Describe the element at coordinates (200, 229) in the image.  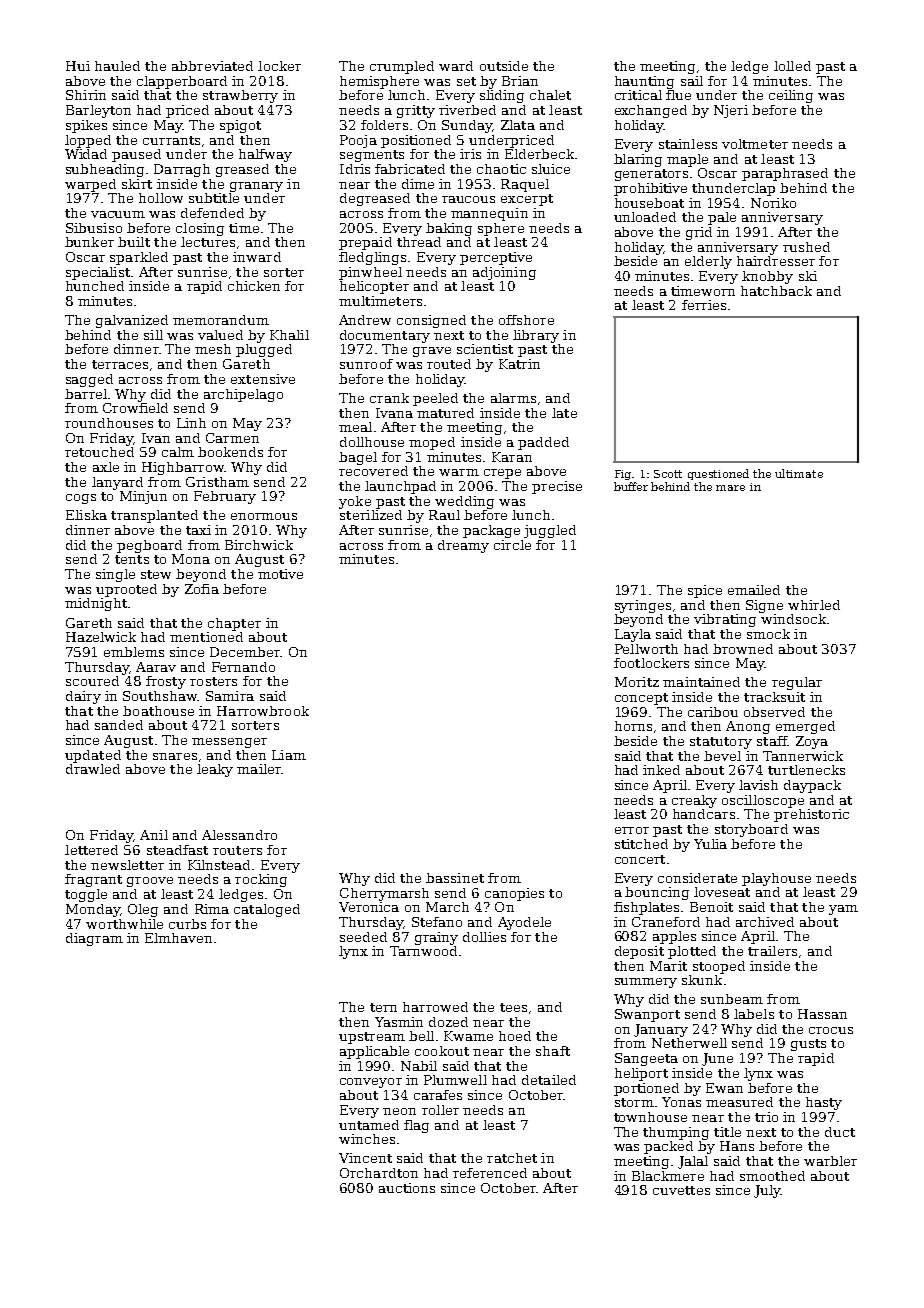
I see `closing` at that location.
